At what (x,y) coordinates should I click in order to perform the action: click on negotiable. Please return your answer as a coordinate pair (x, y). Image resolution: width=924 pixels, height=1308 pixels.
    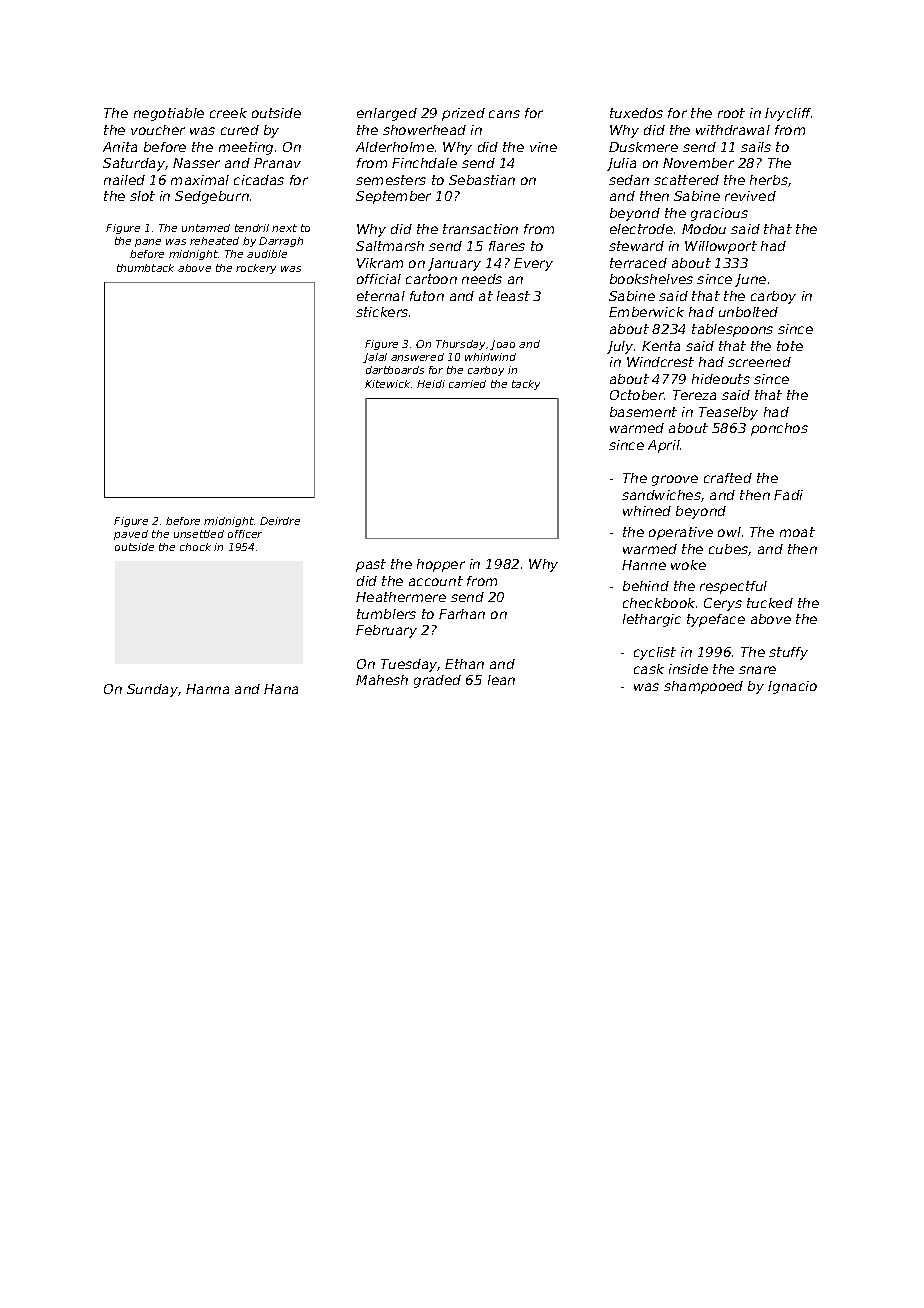
    Looking at the image, I should click on (169, 114).
